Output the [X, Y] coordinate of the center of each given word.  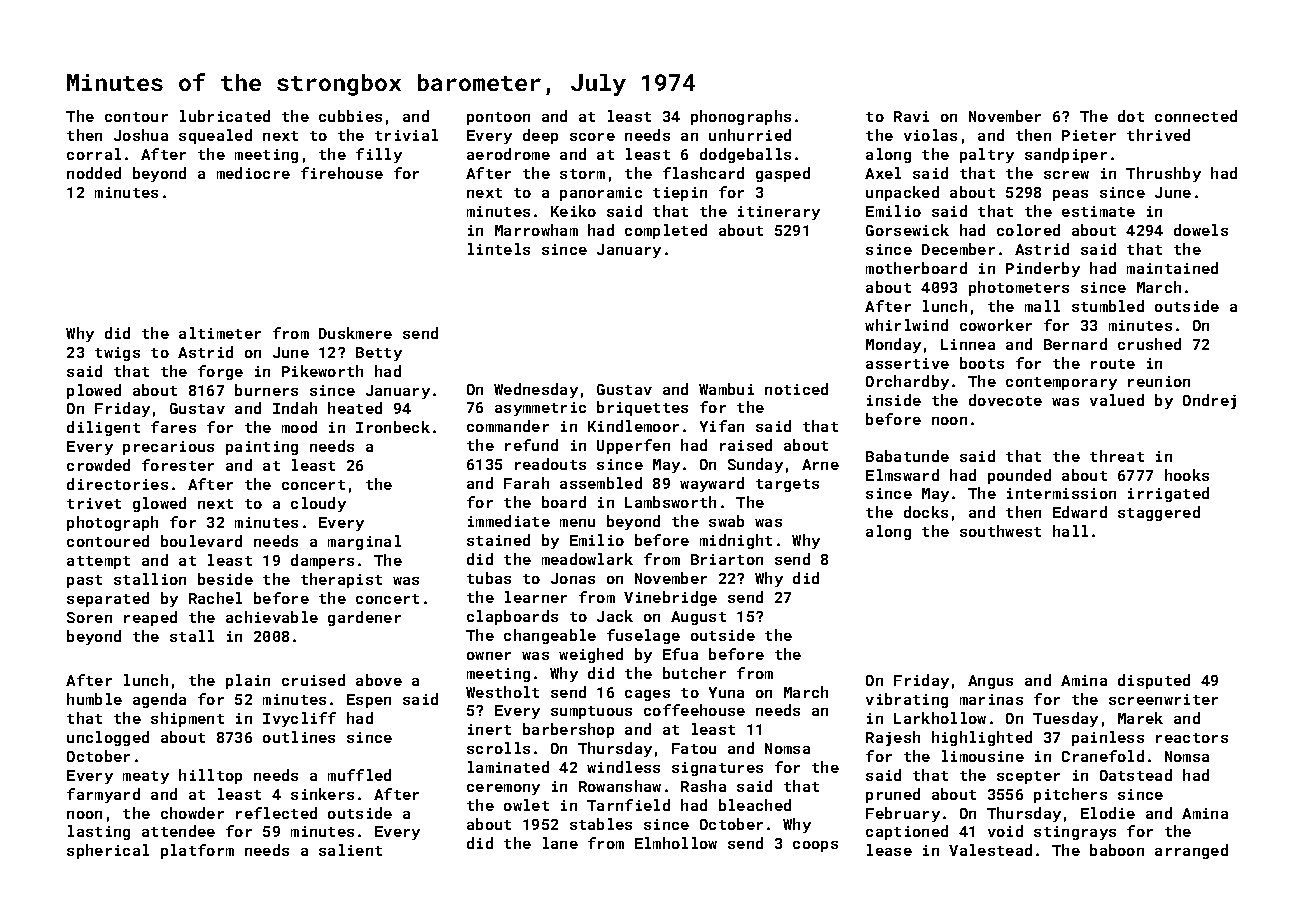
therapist [341, 580]
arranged [1191, 851]
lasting [99, 832]
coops [815, 846]
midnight [736, 541]
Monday [893, 345]
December [958, 249]
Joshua [141, 135]
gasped [783, 174]
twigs [117, 354]
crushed [1149, 344]
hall [1070, 531]
